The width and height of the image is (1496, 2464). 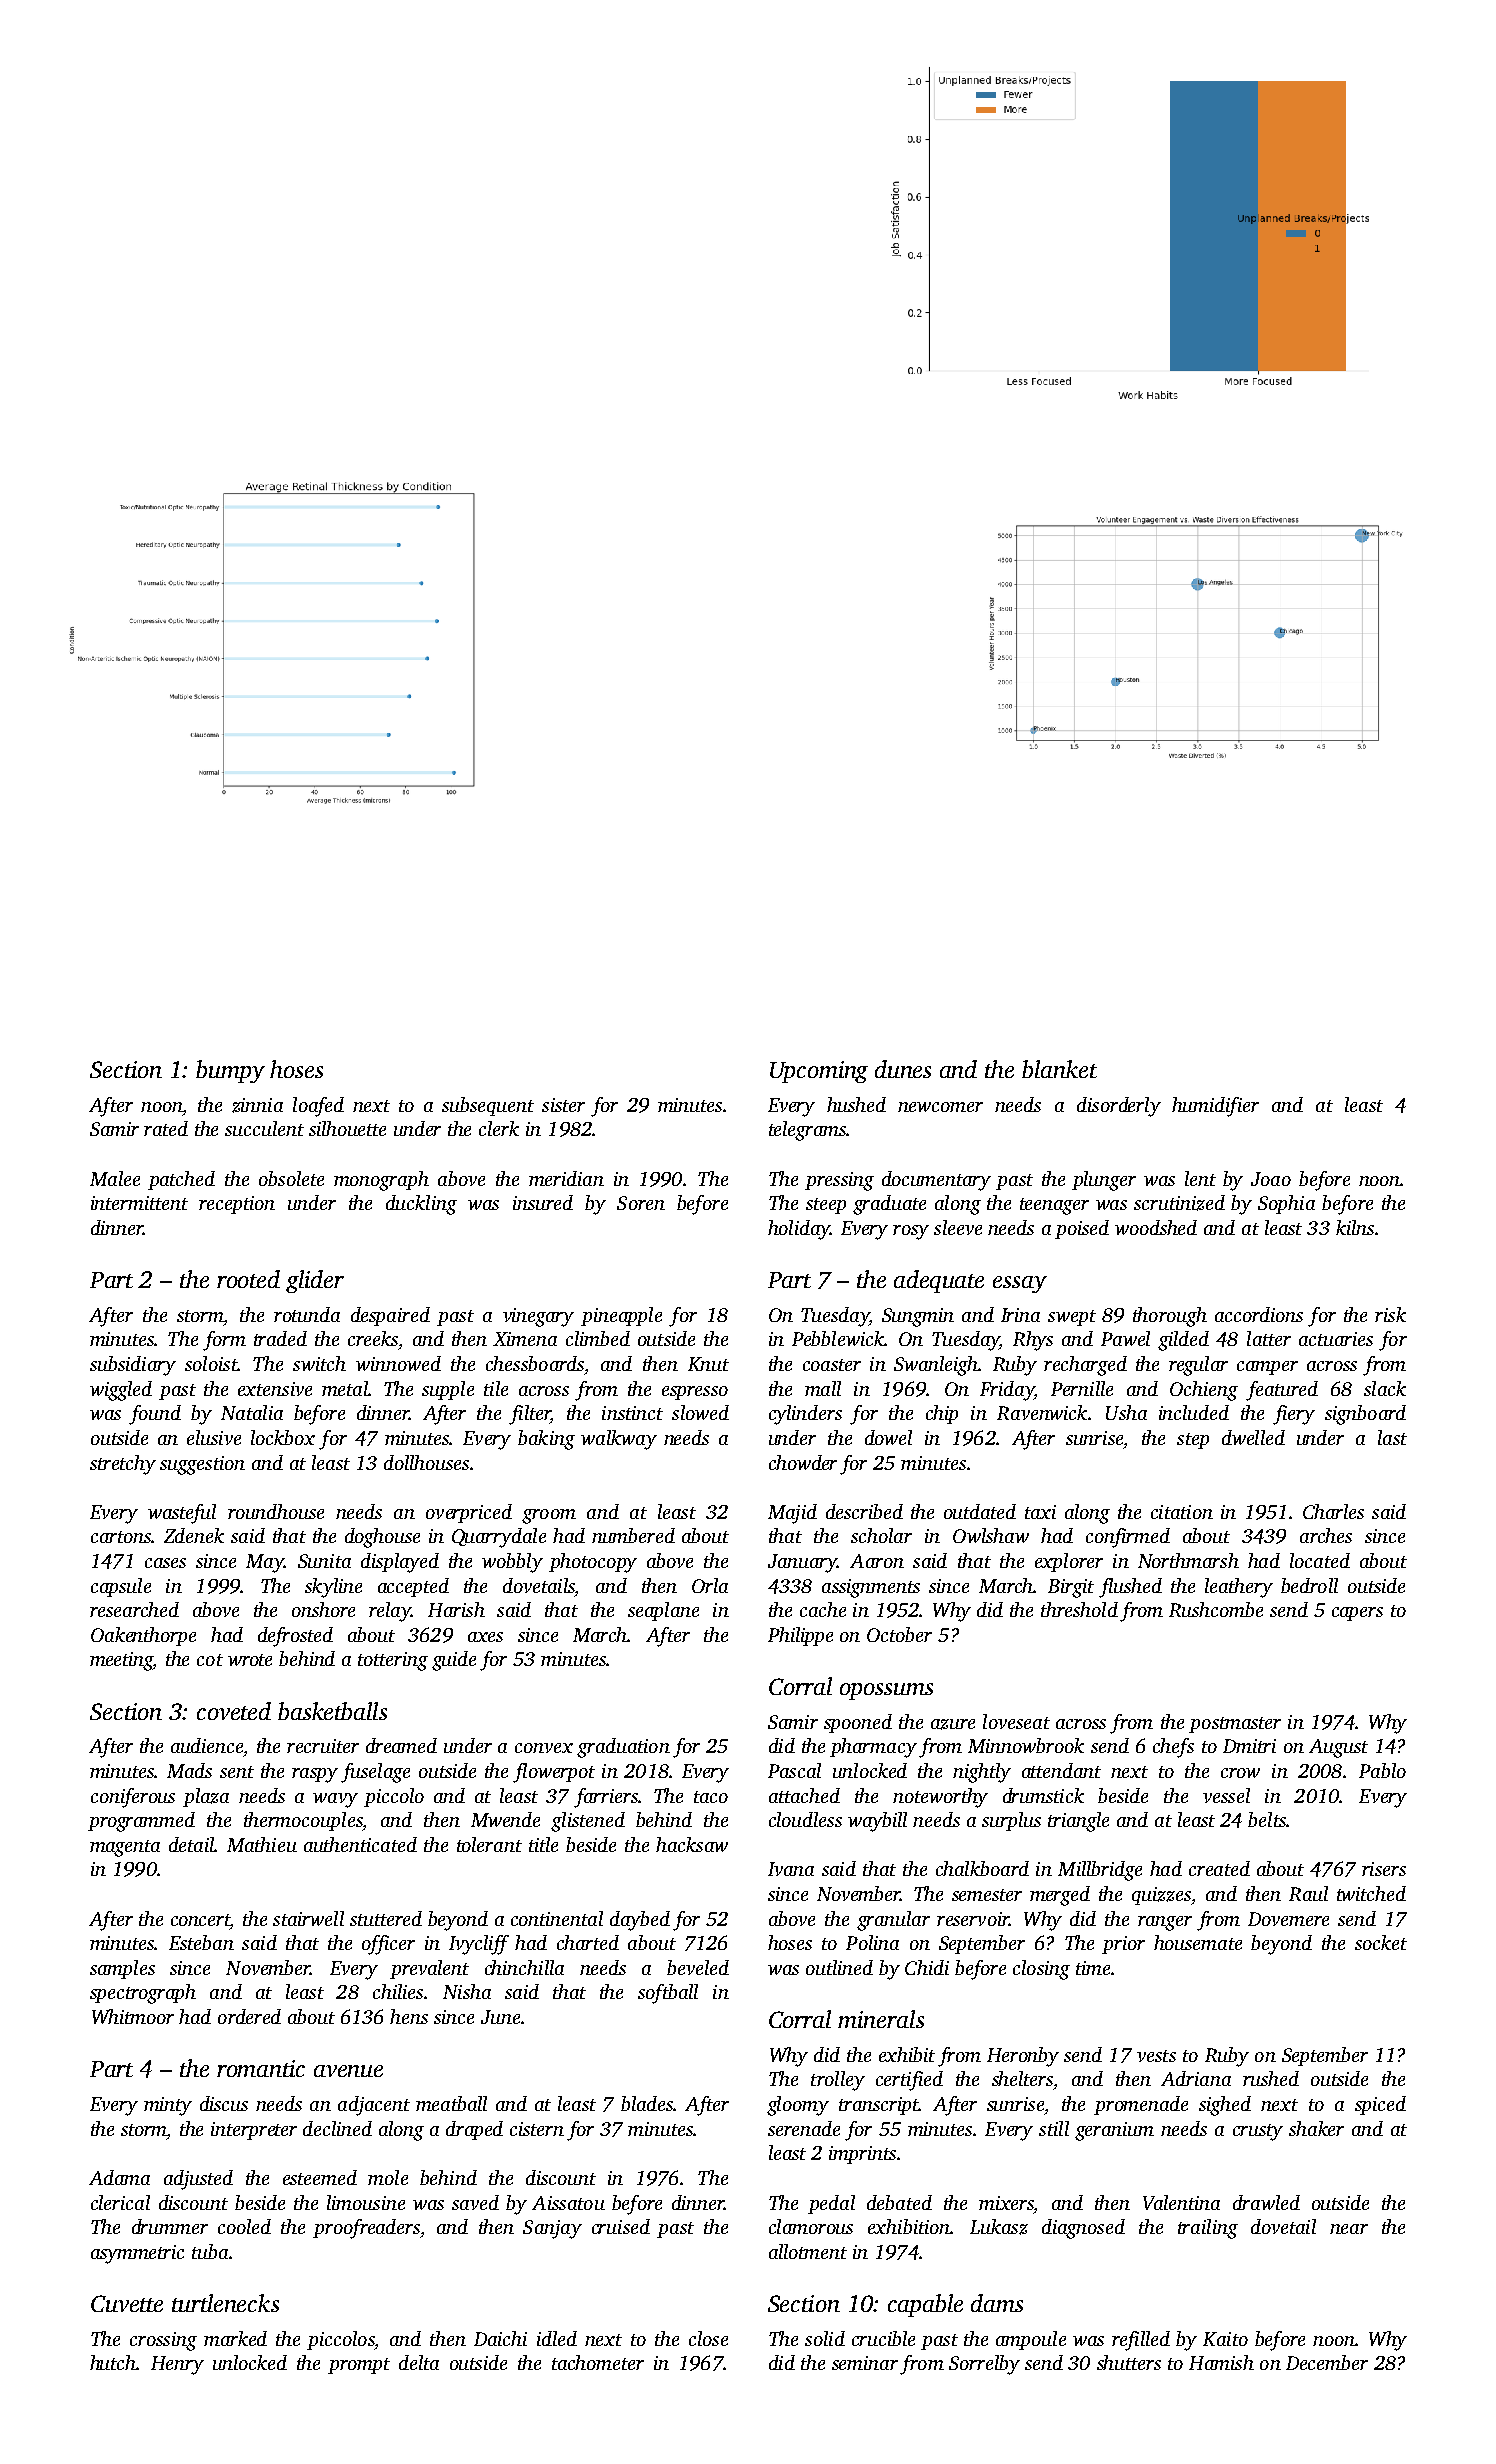 What do you see at coordinates (563, 1105) in the image?
I see `sister` at bounding box center [563, 1105].
